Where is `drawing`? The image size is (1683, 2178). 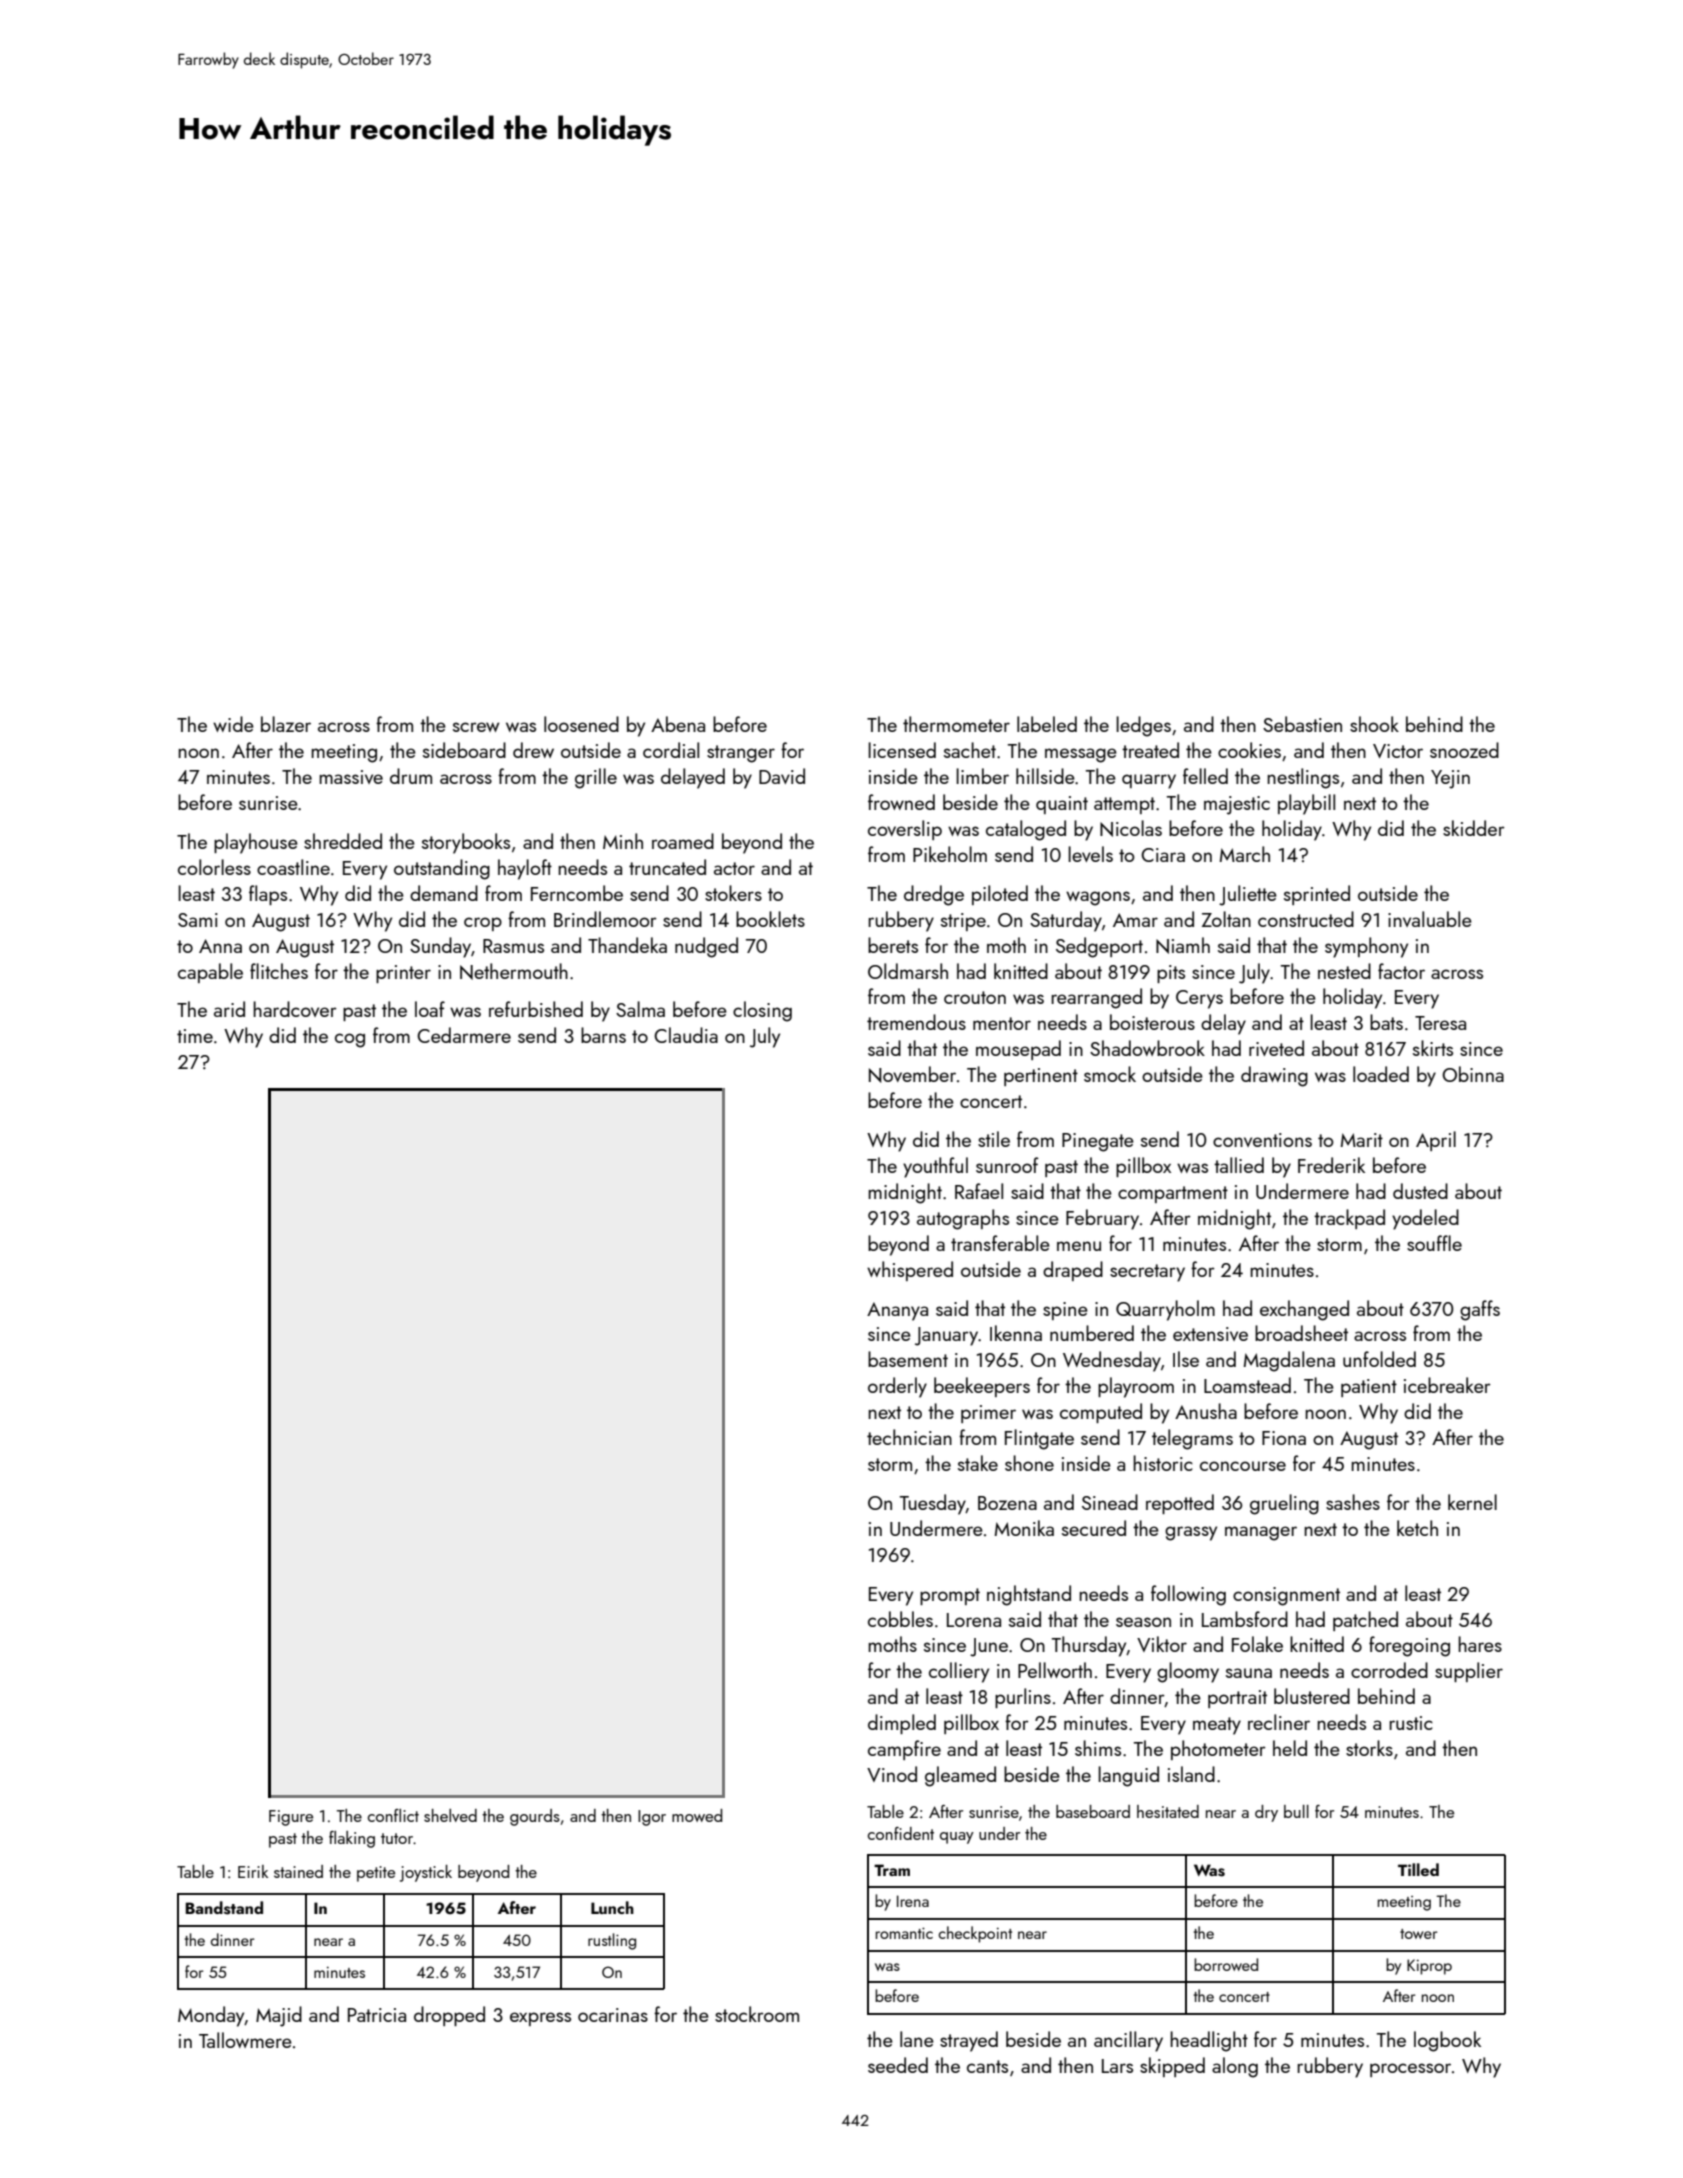
drawing is located at coordinates (1274, 1076).
